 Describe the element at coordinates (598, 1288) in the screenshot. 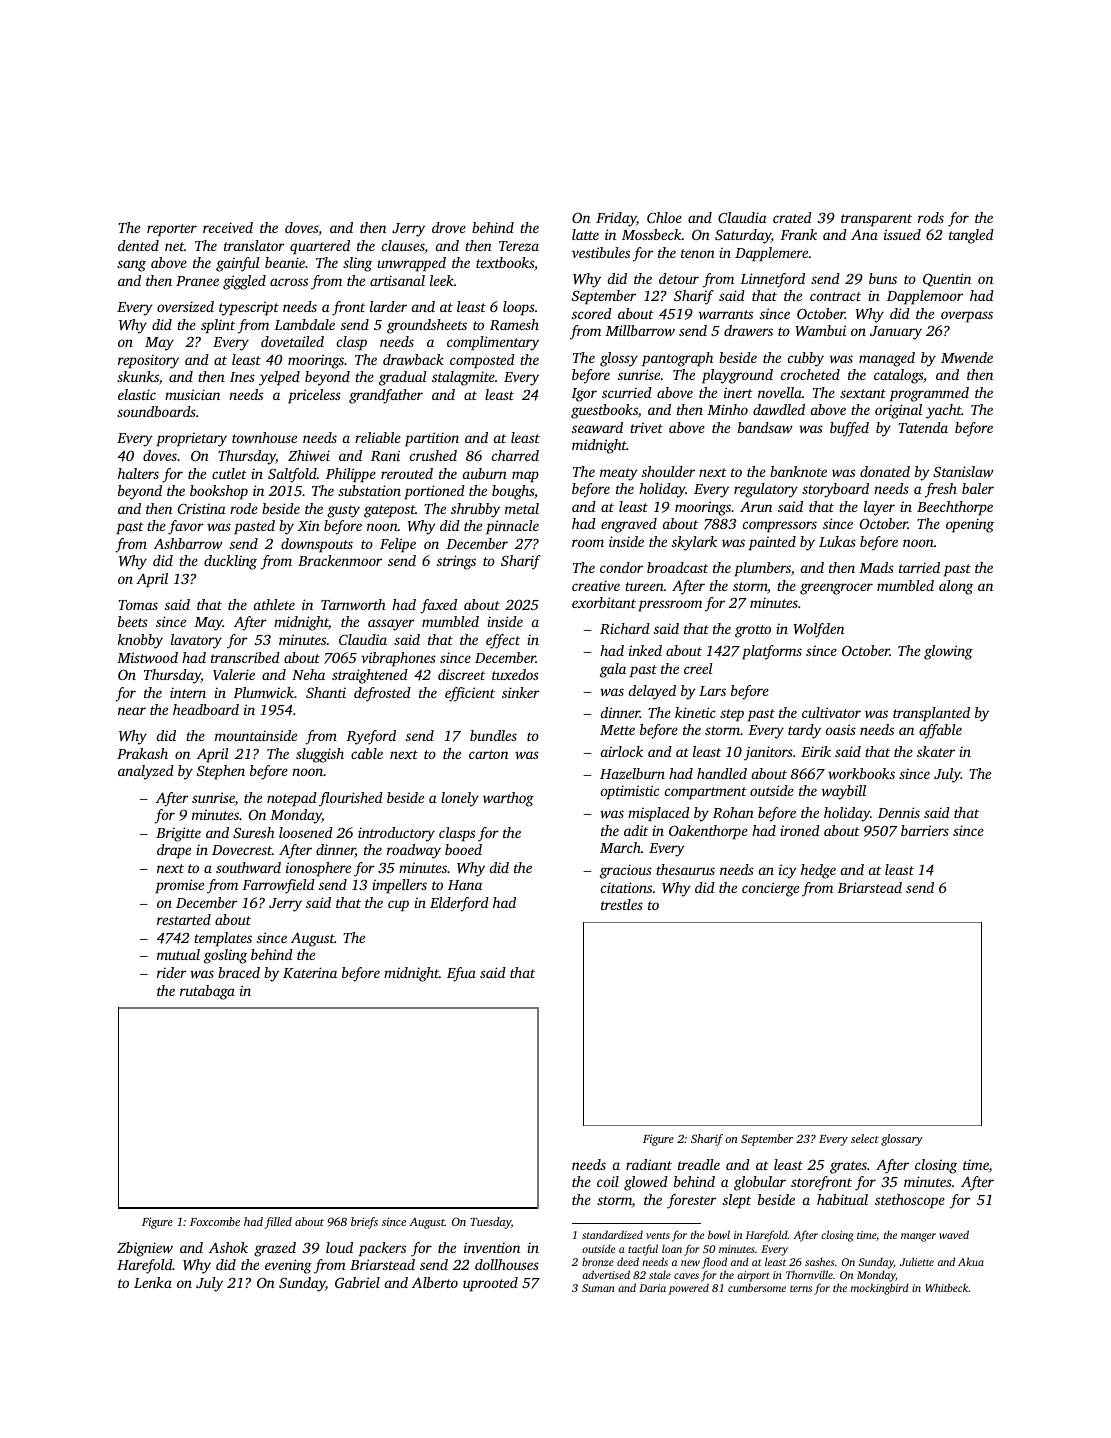

I see `Suman` at that location.
